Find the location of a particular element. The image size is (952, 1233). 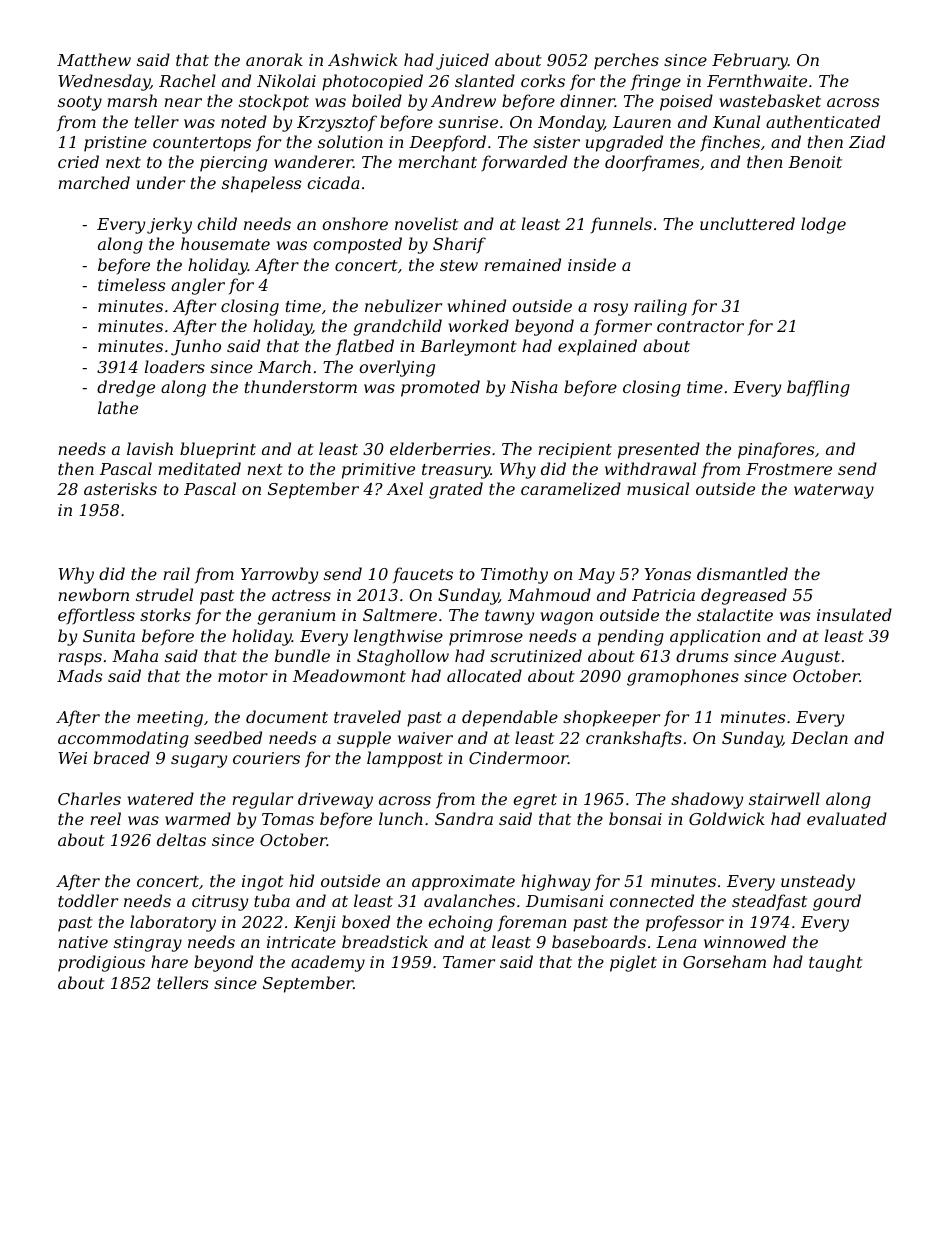

pinafores is located at coordinates (776, 450).
